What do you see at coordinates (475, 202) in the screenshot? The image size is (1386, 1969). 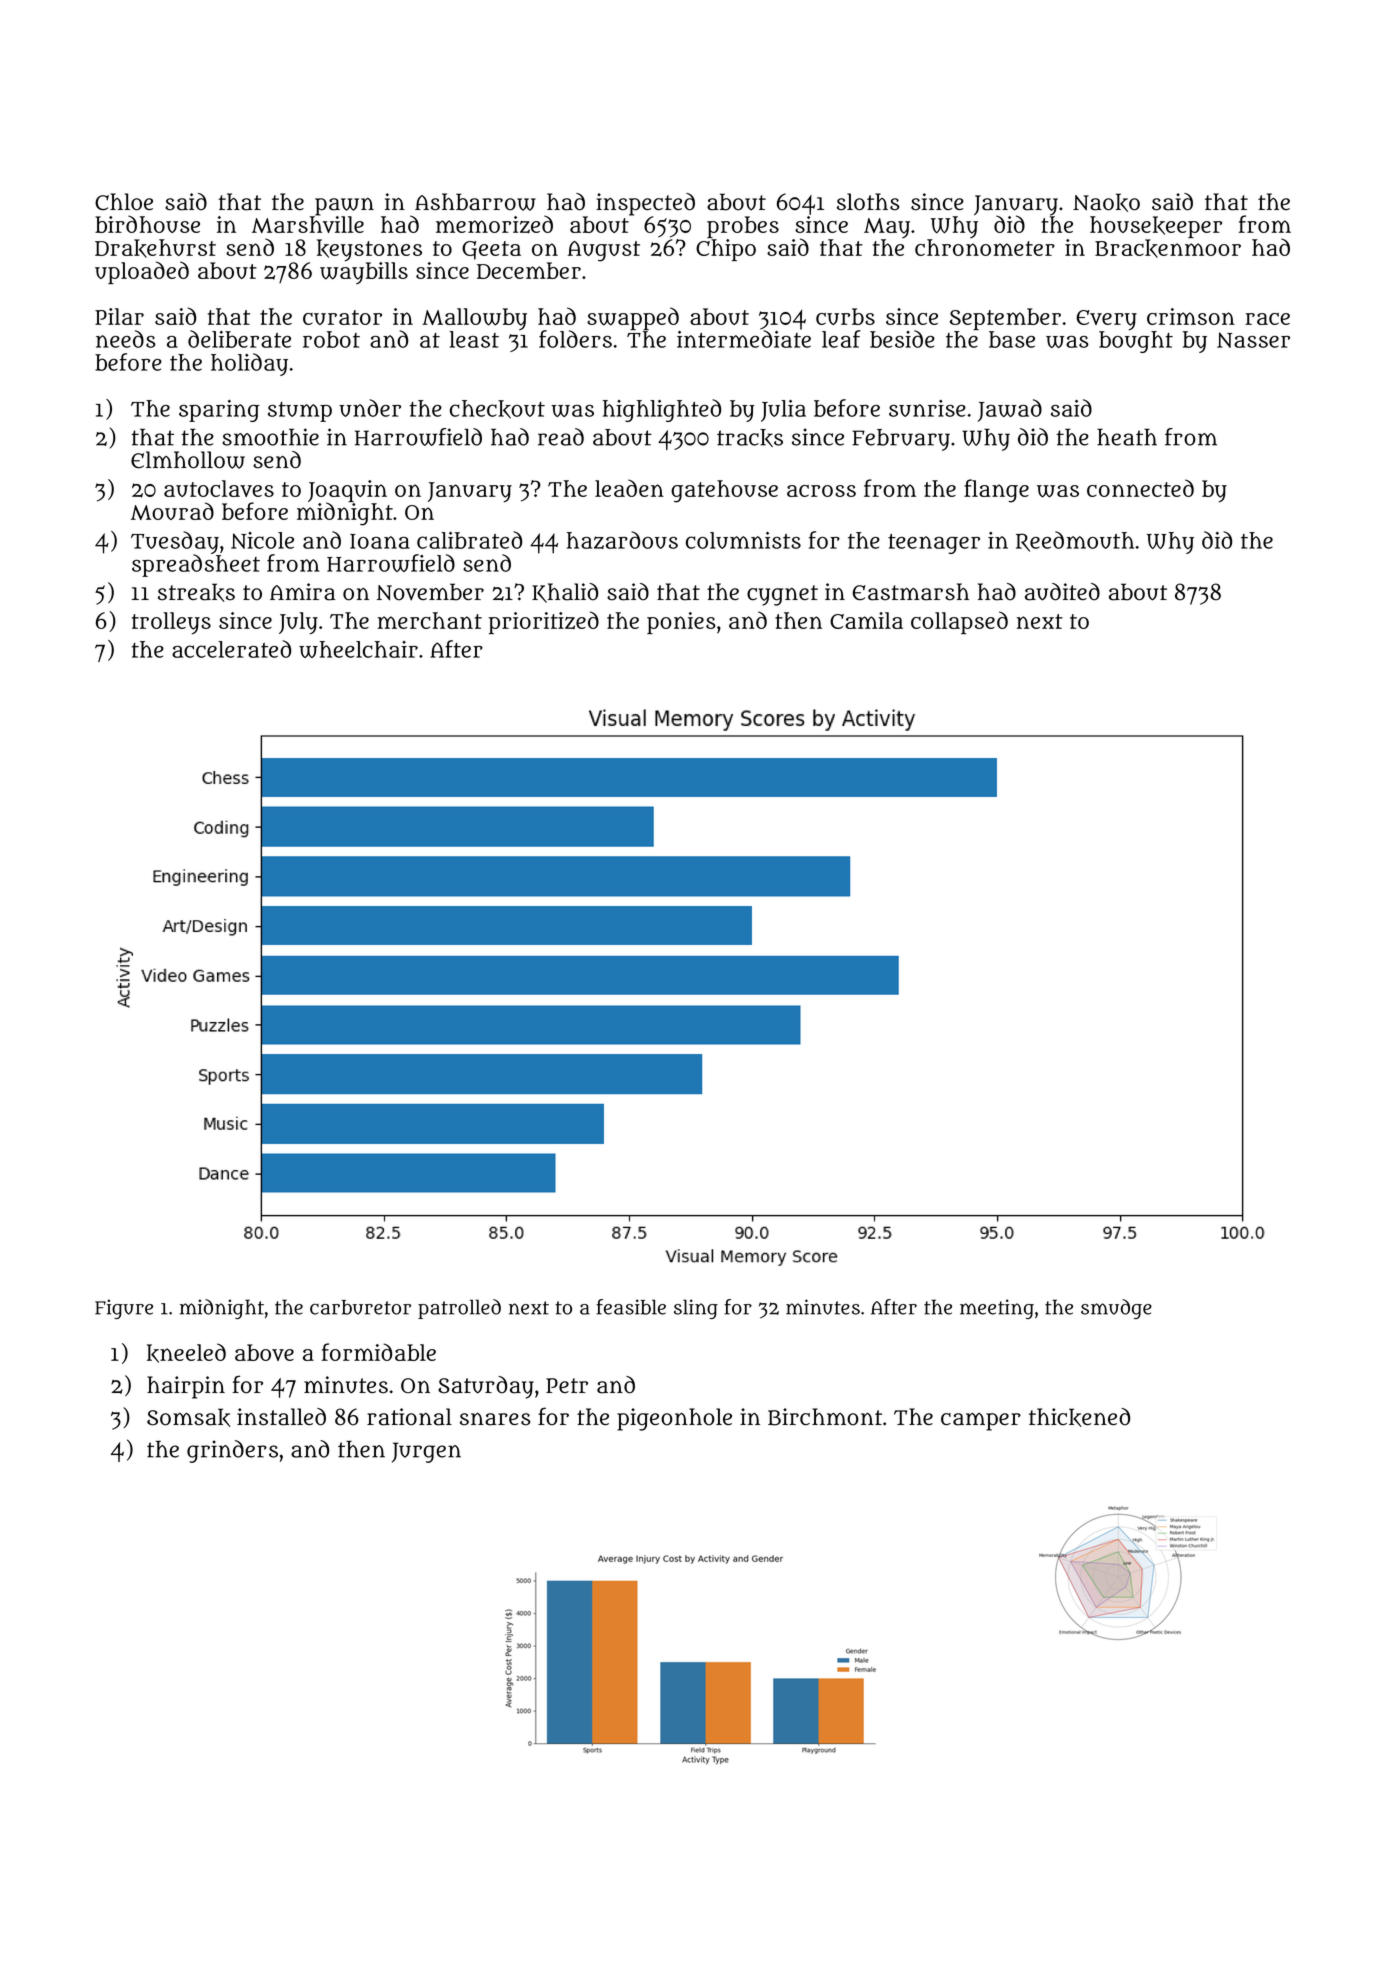 I see `Ashbarrow` at bounding box center [475, 202].
